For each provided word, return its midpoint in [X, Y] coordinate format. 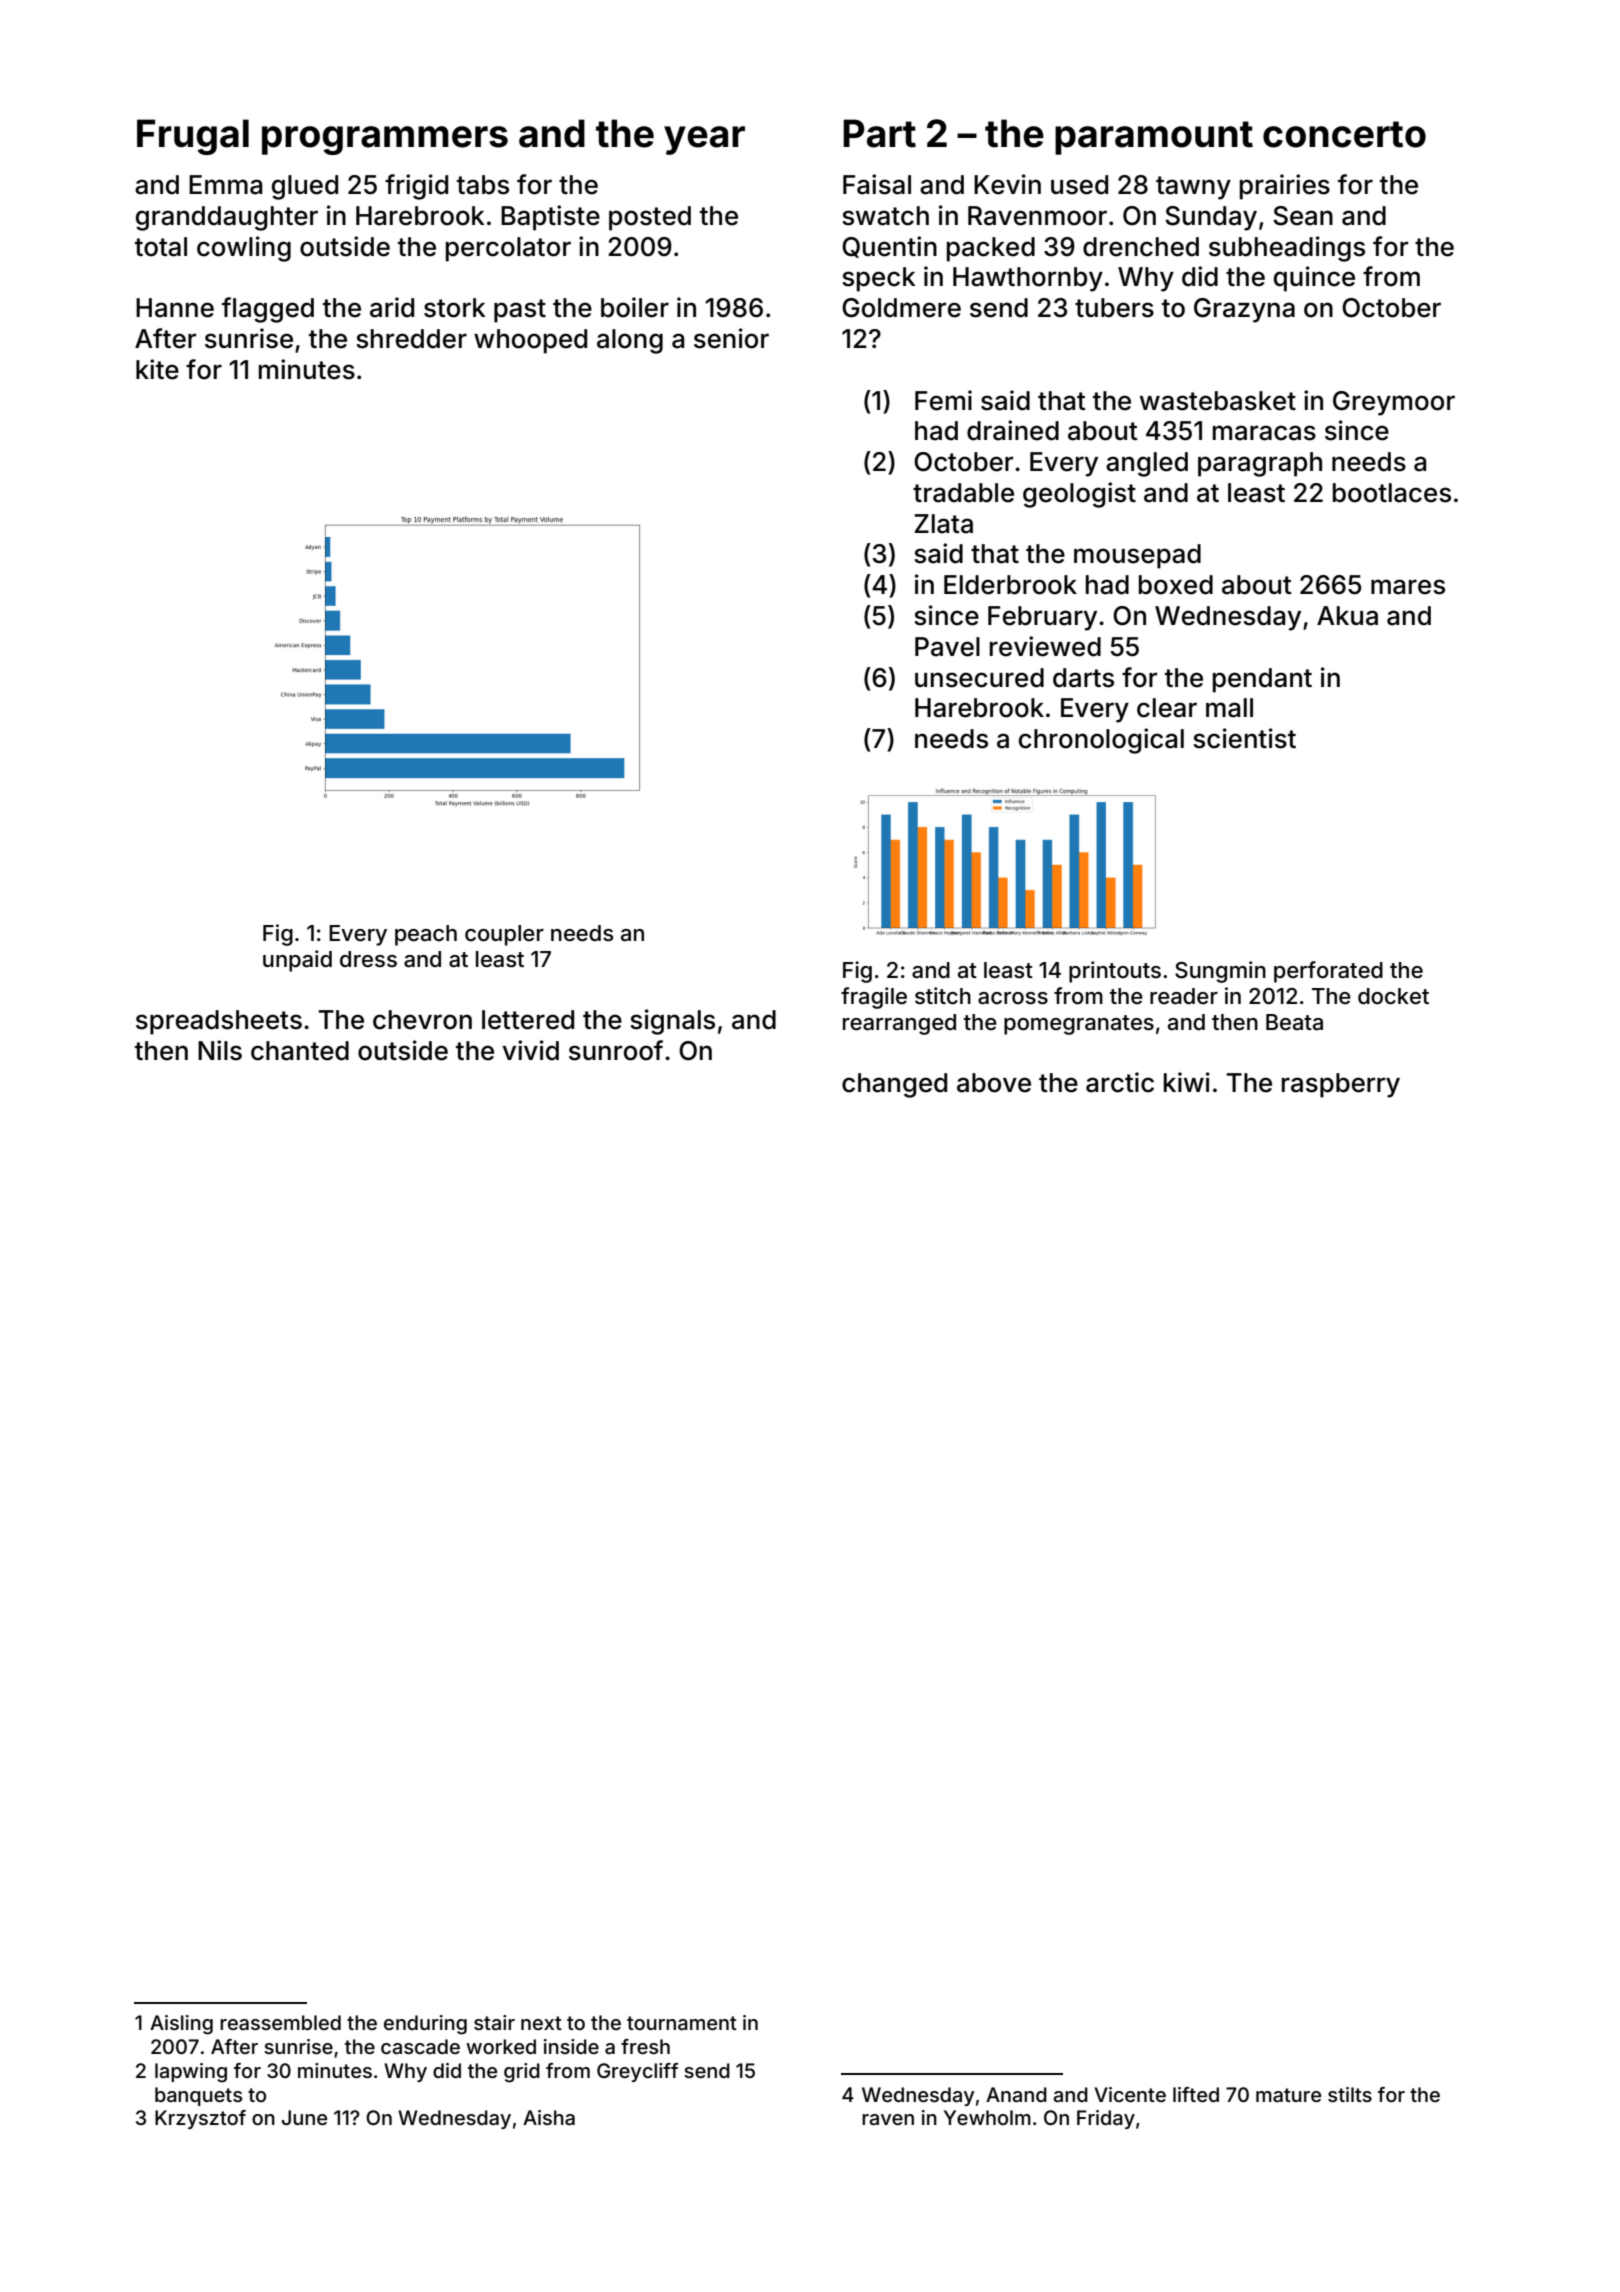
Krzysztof [200, 2119]
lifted [1196, 2094]
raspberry [1341, 1085]
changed [894, 1085]
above [994, 1083]
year [704, 140]
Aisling [181, 2025]
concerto [1344, 134]
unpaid [297, 961]
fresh [645, 2046]
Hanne [175, 308]
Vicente [1130, 2094]
